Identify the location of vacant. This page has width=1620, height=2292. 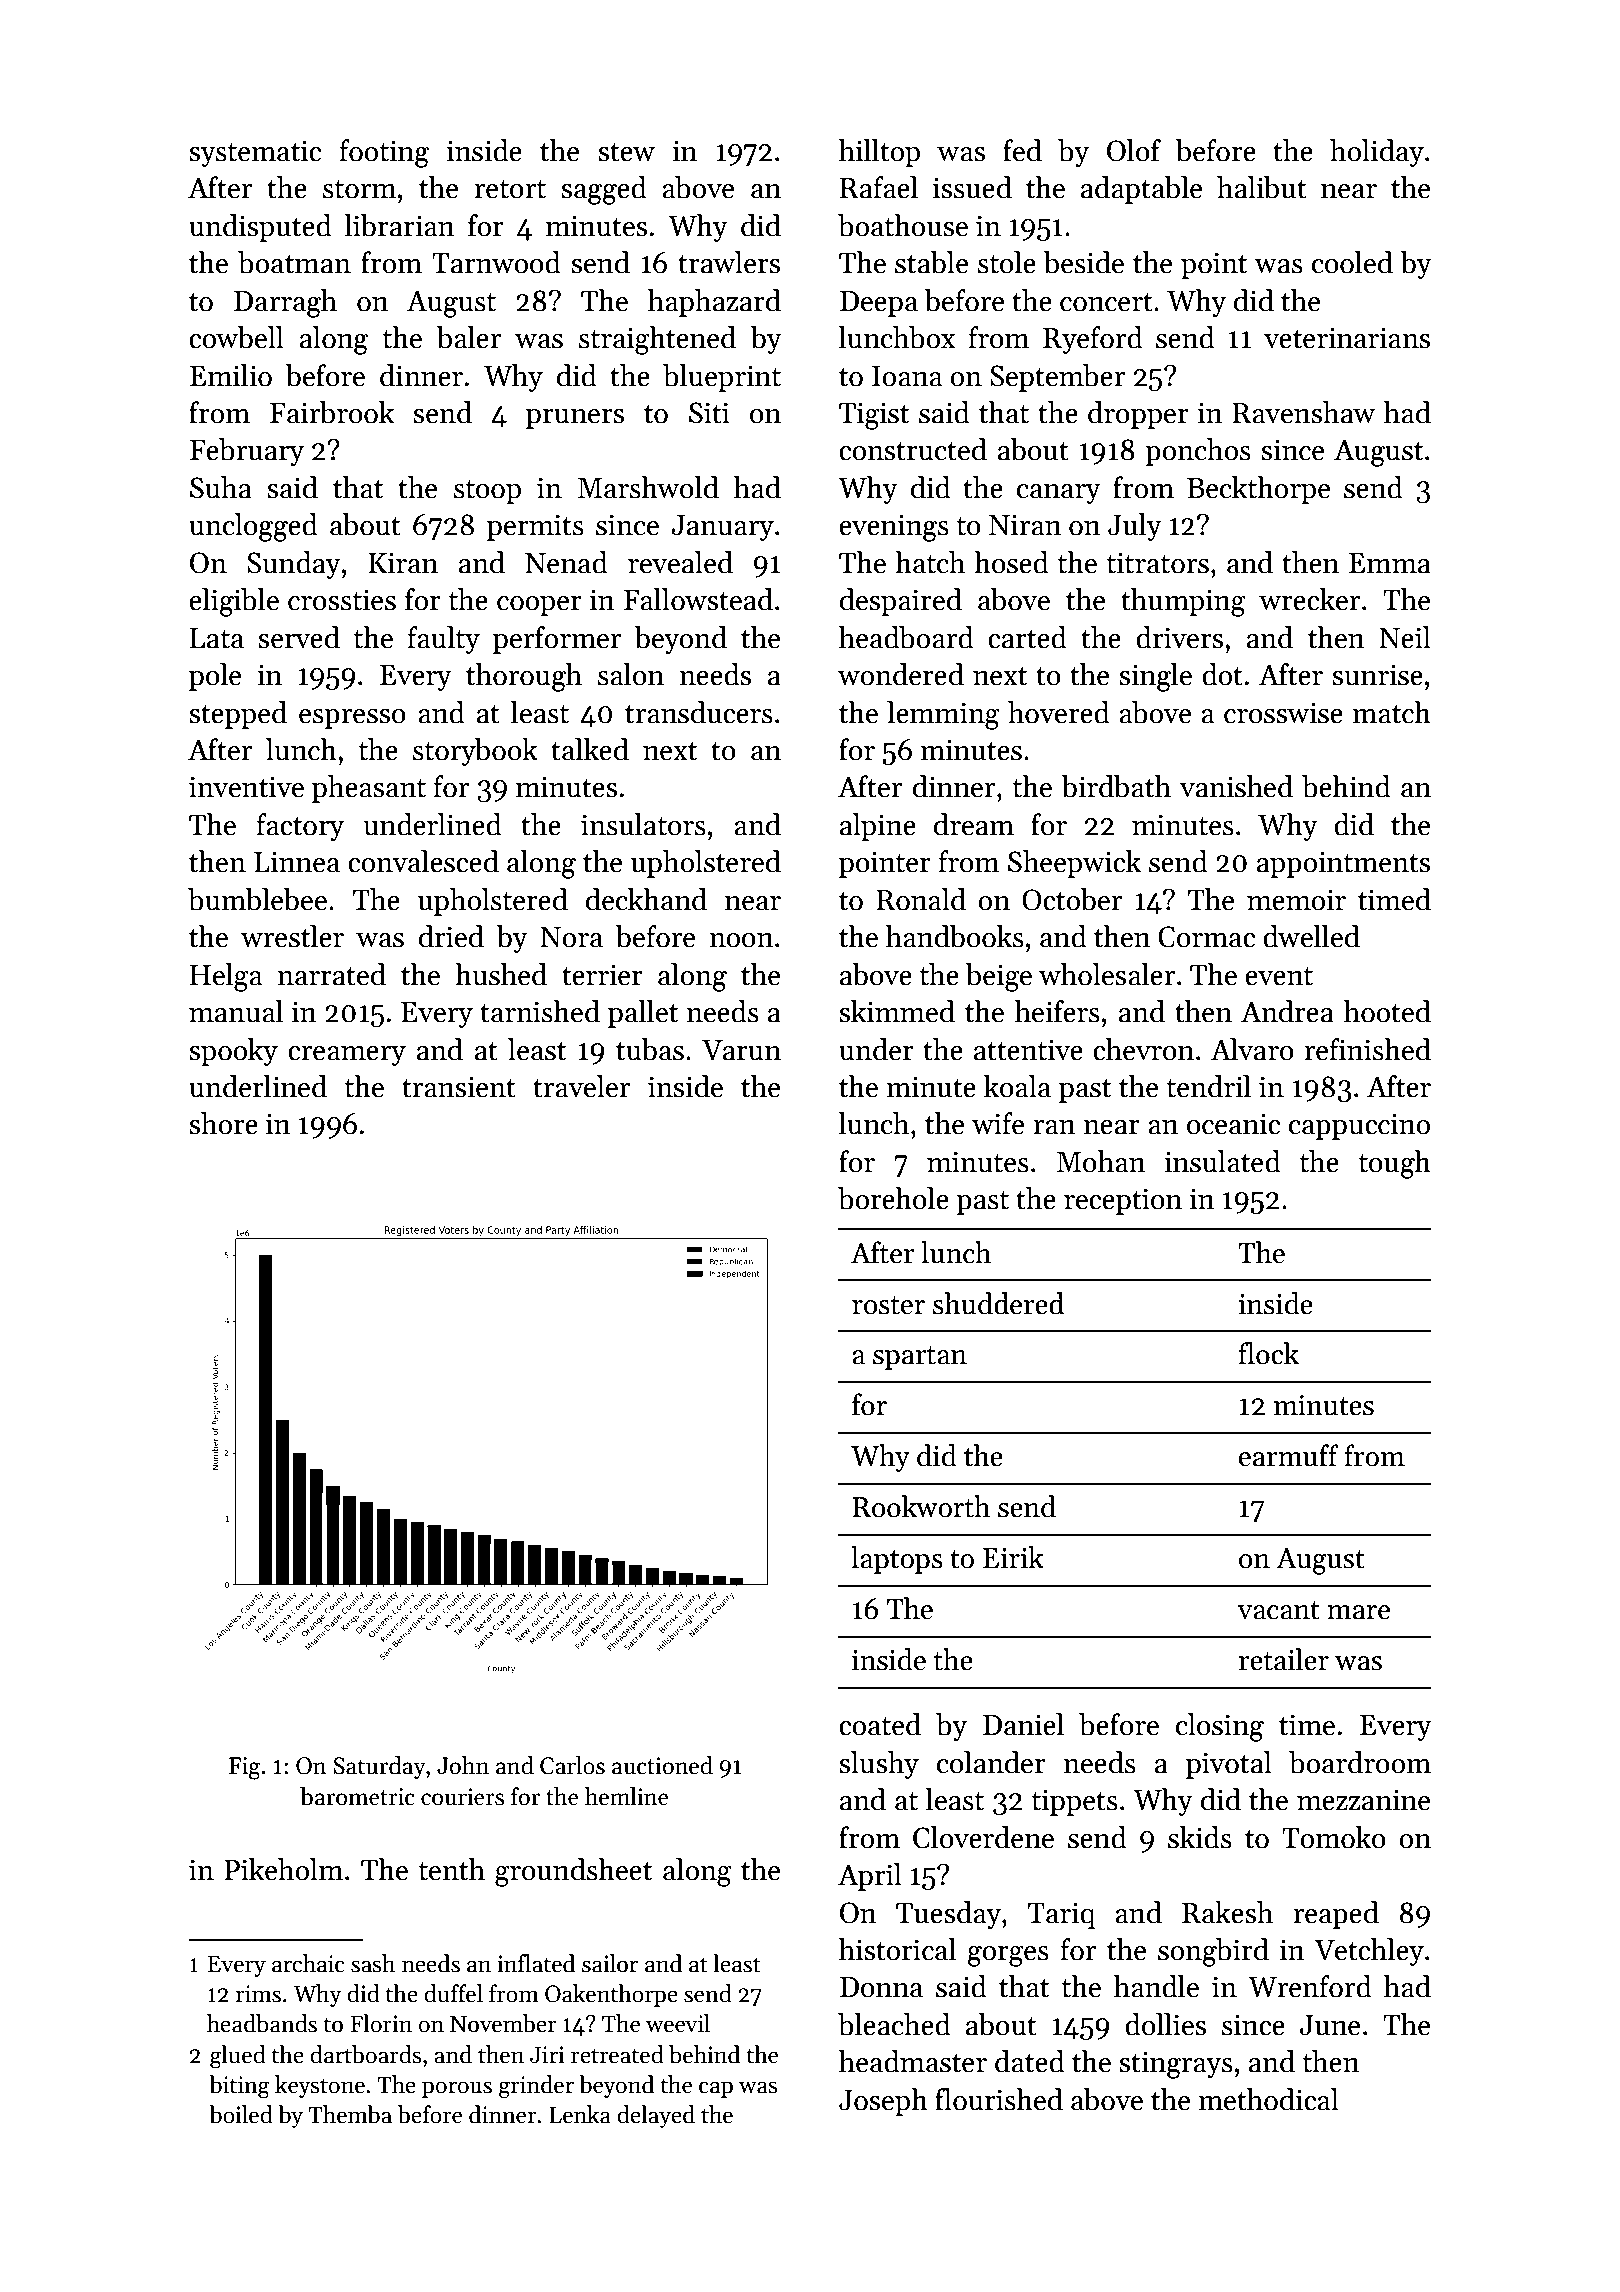
(1278, 1610).
